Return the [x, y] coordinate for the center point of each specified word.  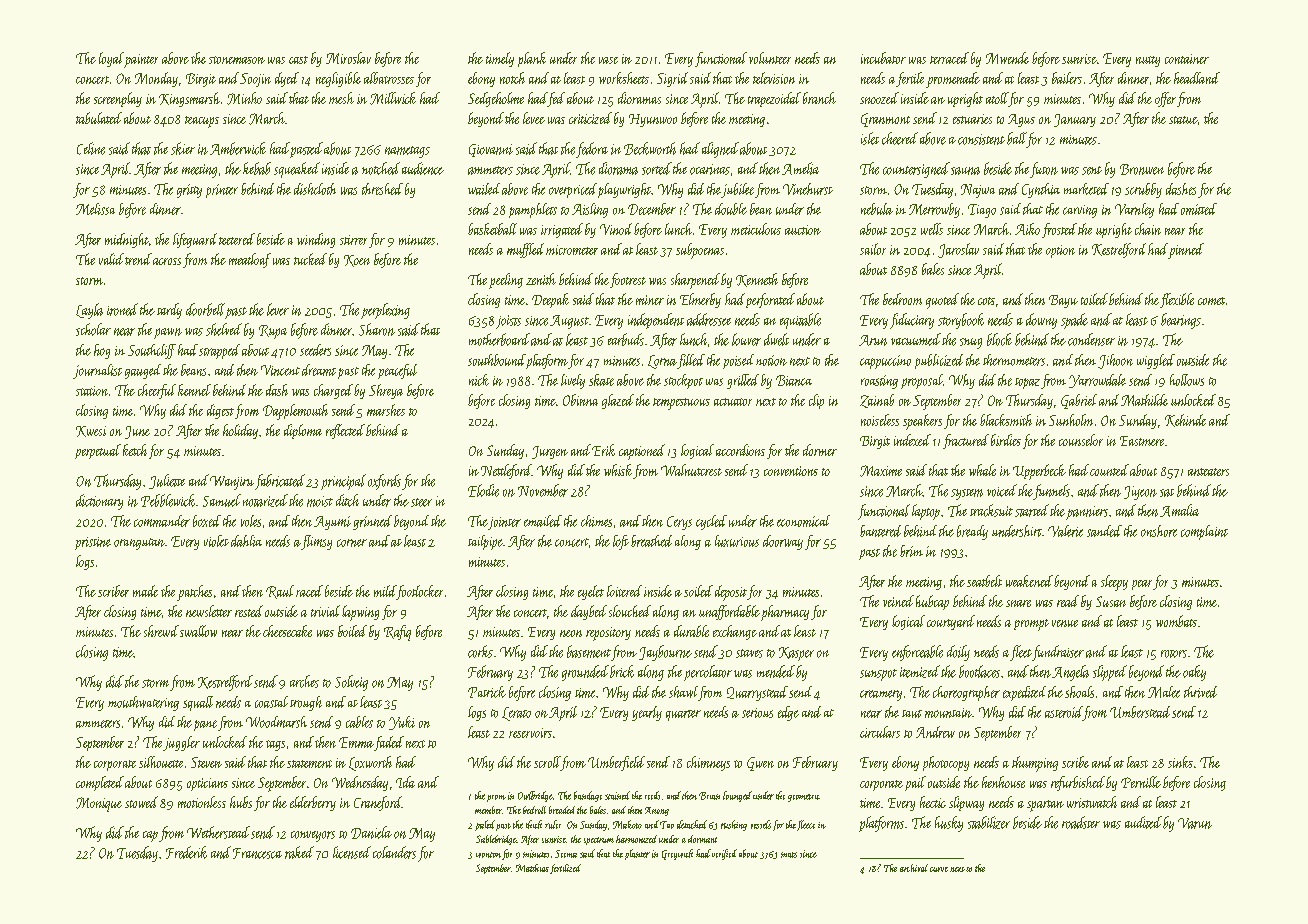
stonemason [237, 60]
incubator [883, 58]
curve [939, 869]
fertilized [565, 869]
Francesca [257, 853]
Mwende [1007, 58]
